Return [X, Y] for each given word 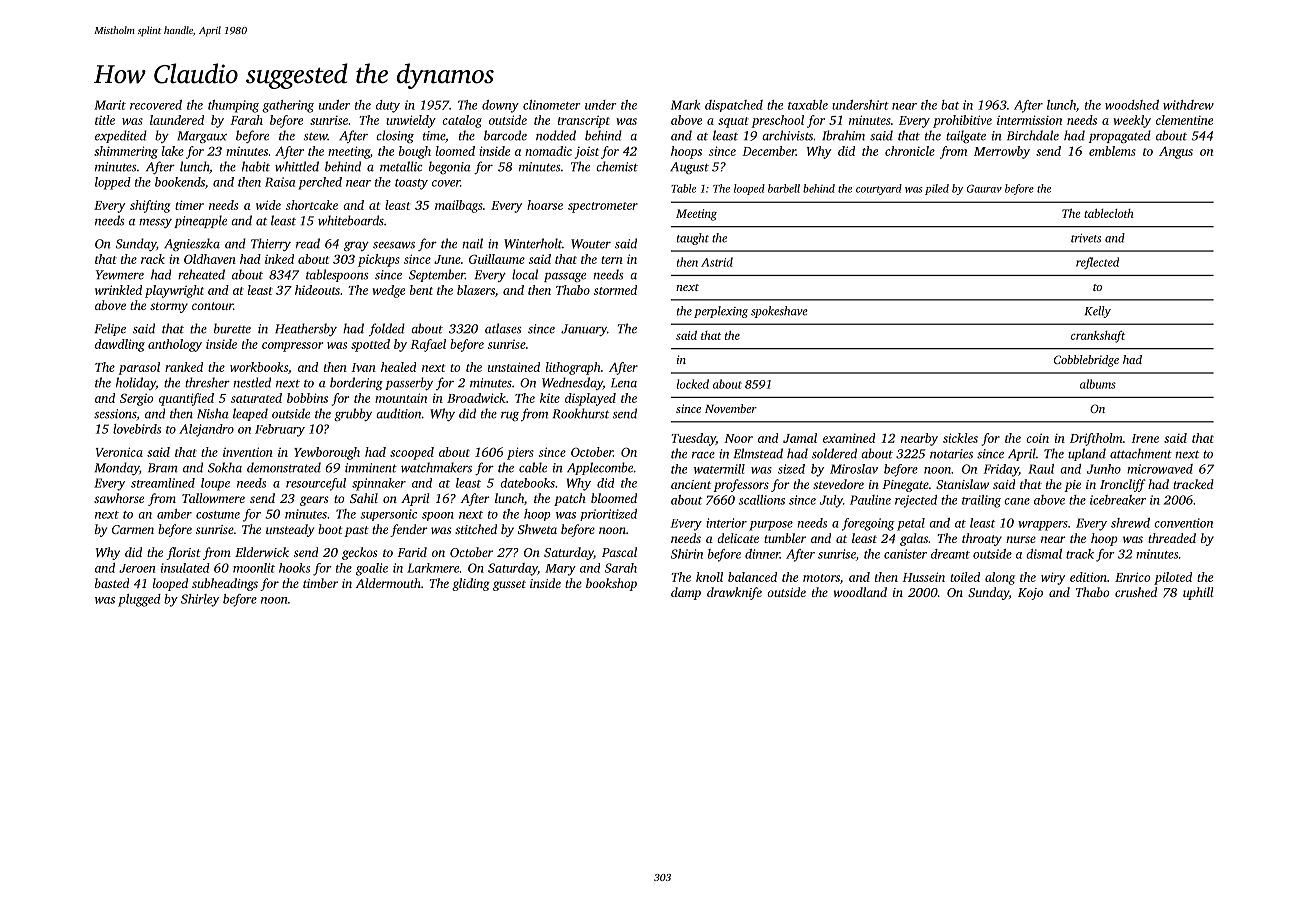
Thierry [271, 244]
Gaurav [984, 188]
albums [1098, 384]
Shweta [537, 529]
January [584, 330]
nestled [252, 382]
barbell [784, 188]
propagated [1120, 136]
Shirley [200, 600]
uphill [1198, 593]
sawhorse [119, 498]
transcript [584, 122]
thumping [233, 106]
